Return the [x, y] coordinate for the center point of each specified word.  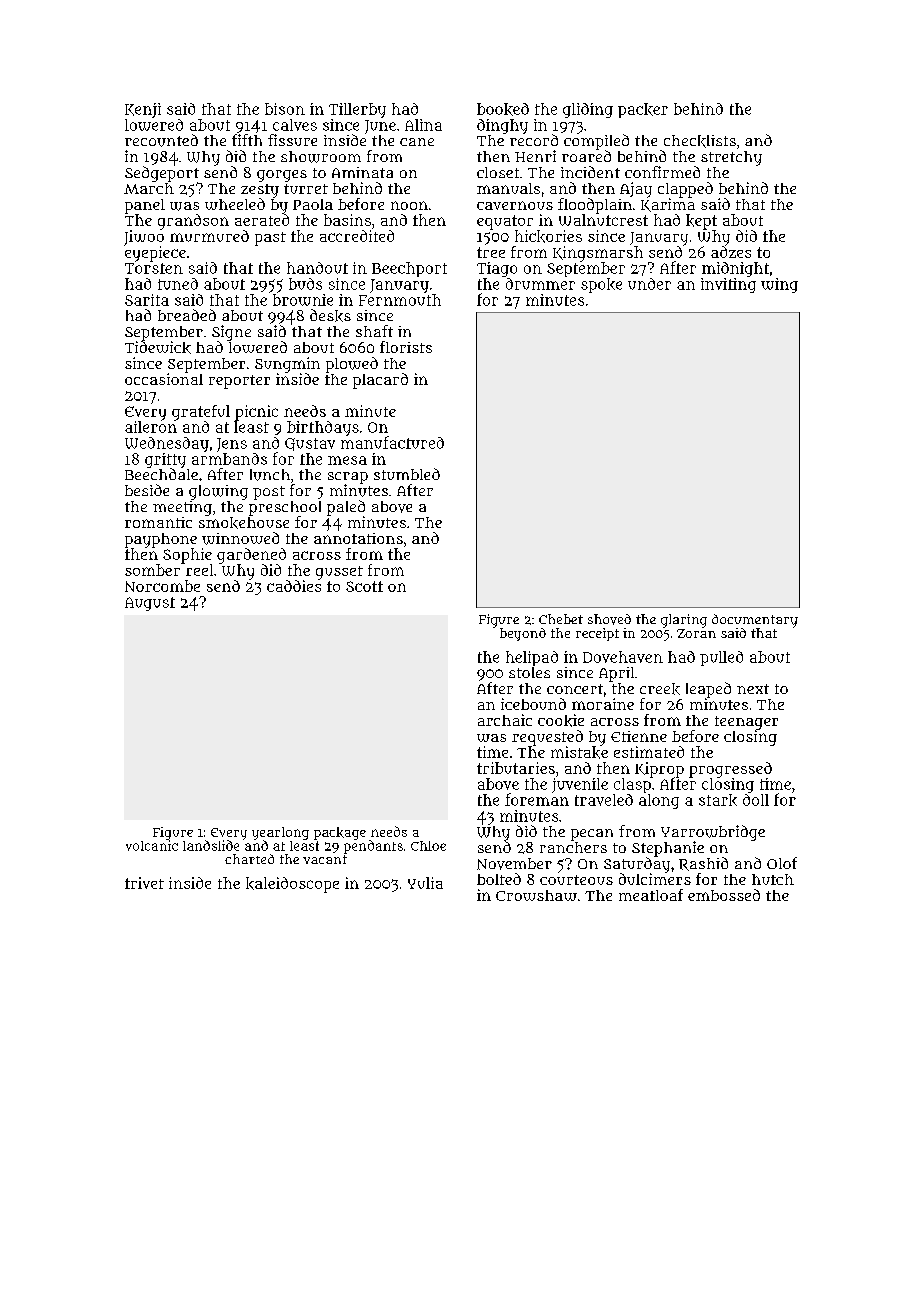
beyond [523, 634]
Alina [423, 125]
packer [643, 110]
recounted [161, 140]
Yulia [425, 883]
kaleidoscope [292, 885]
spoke [601, 285]
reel [199, 570]
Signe [231, 333]
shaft [374, 331]
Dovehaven [623, 657]
